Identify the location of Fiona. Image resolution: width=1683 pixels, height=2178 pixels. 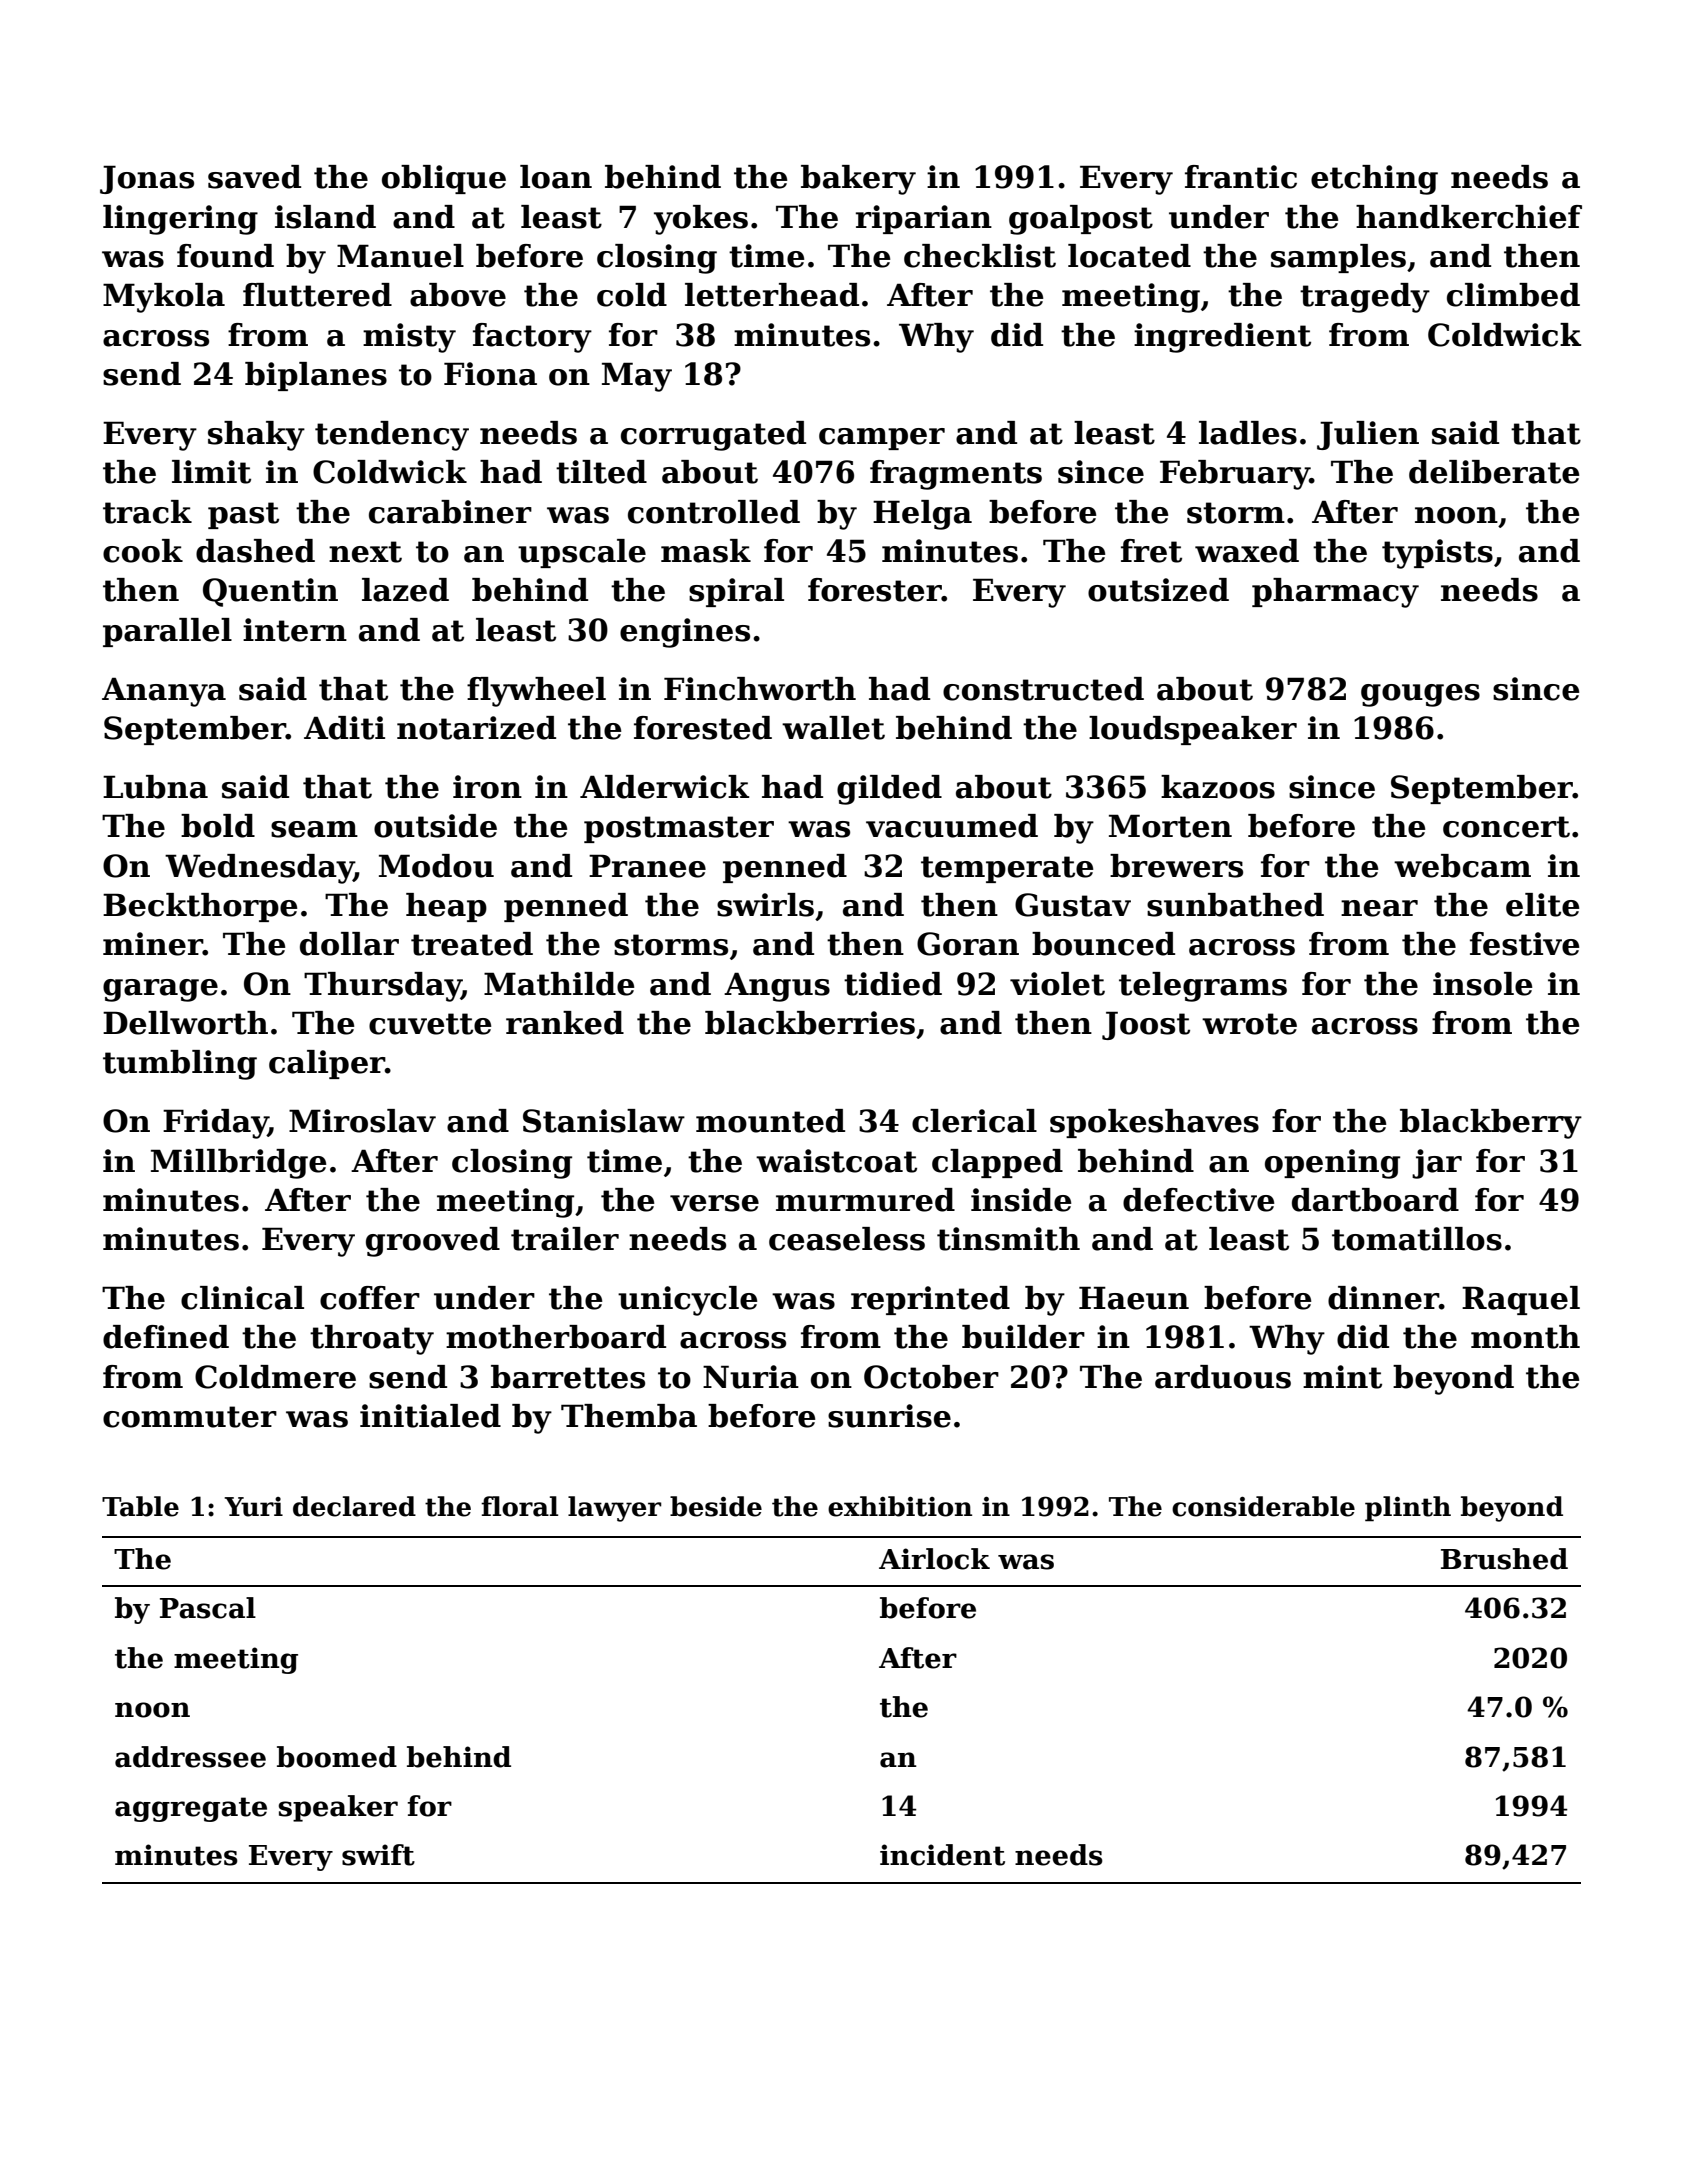
(490, 374).
